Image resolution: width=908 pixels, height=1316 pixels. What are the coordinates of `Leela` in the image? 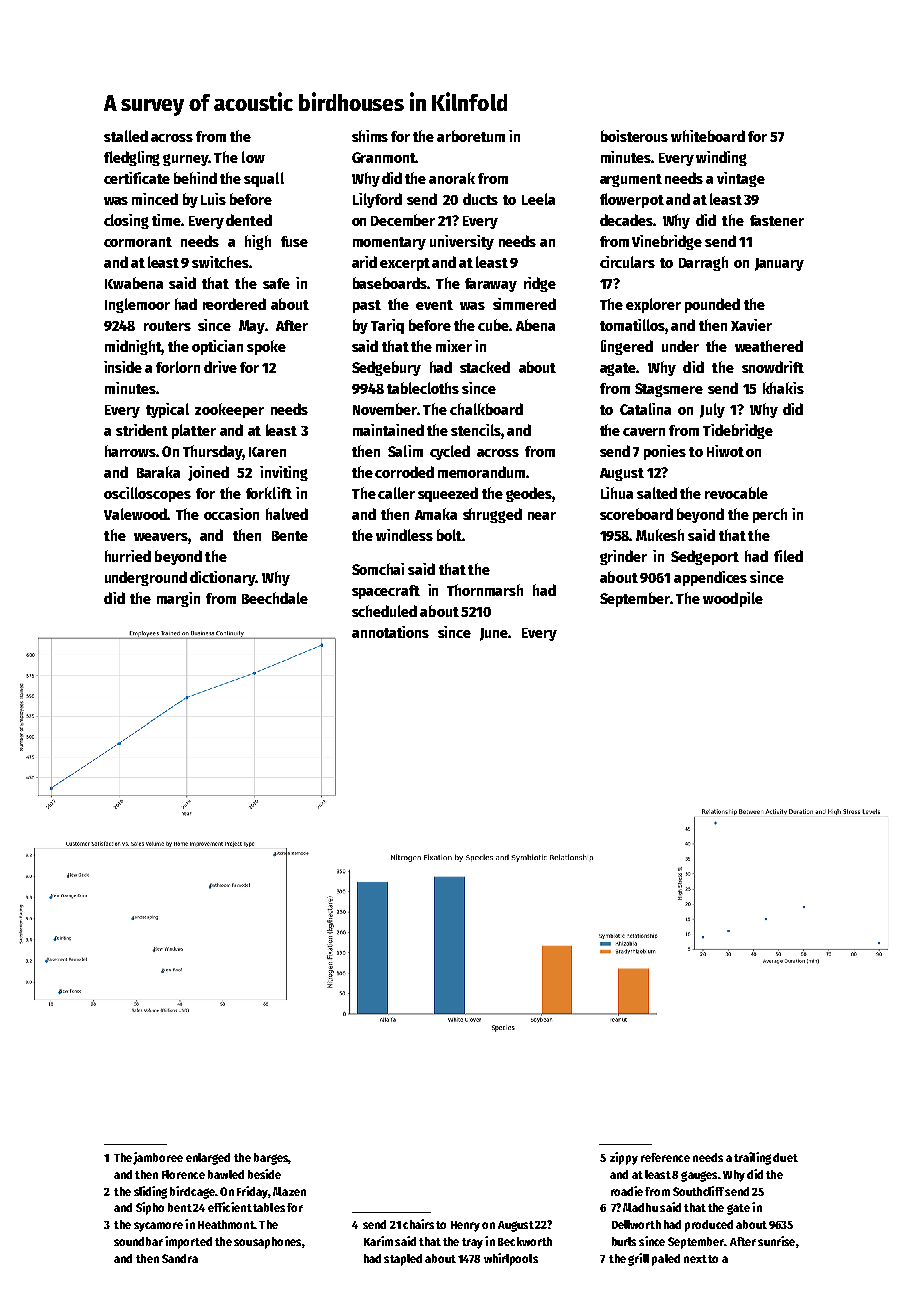 It's located at (538, 199).
